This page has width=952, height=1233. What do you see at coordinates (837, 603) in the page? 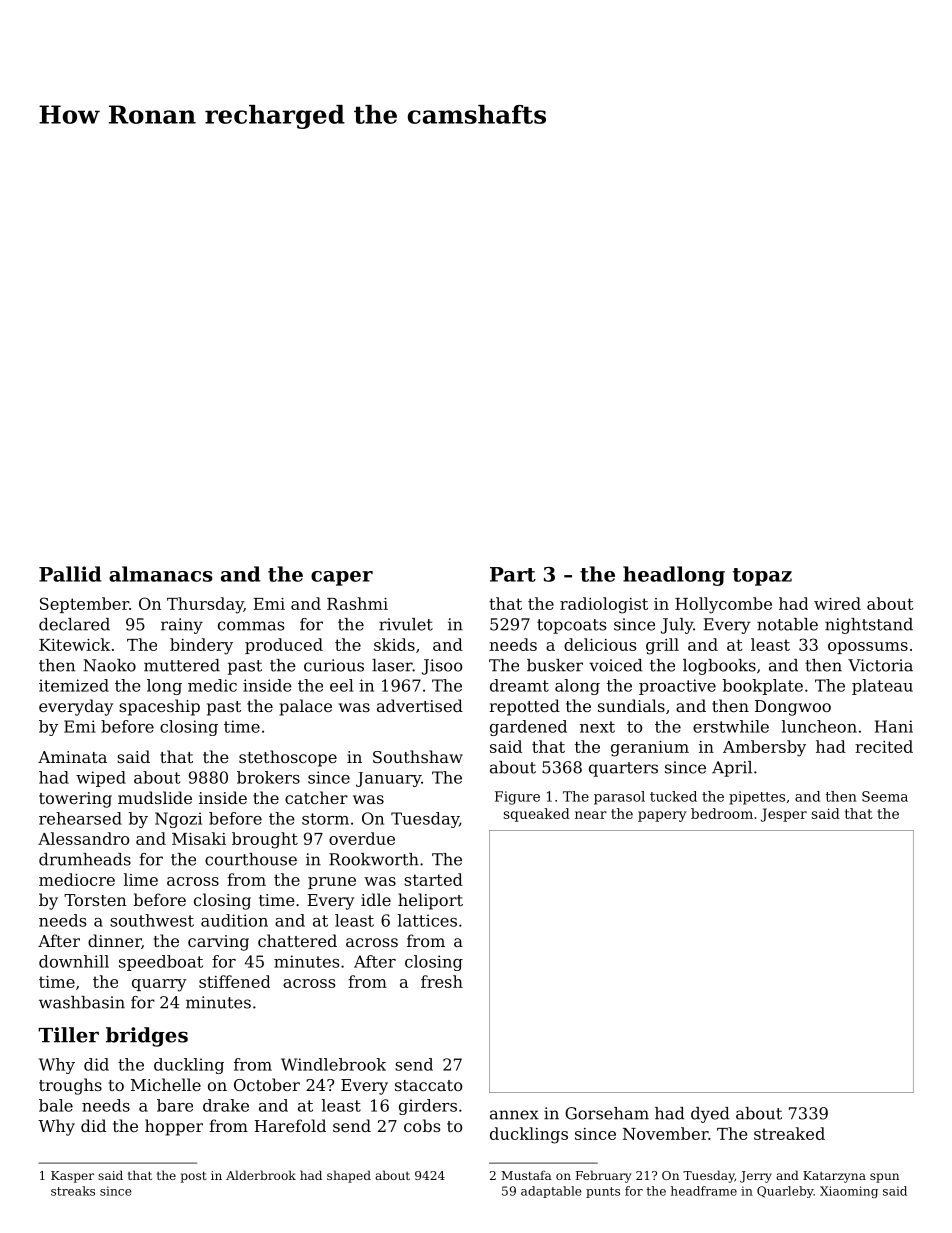
I see `wired` at bounding box center [837, 603].
